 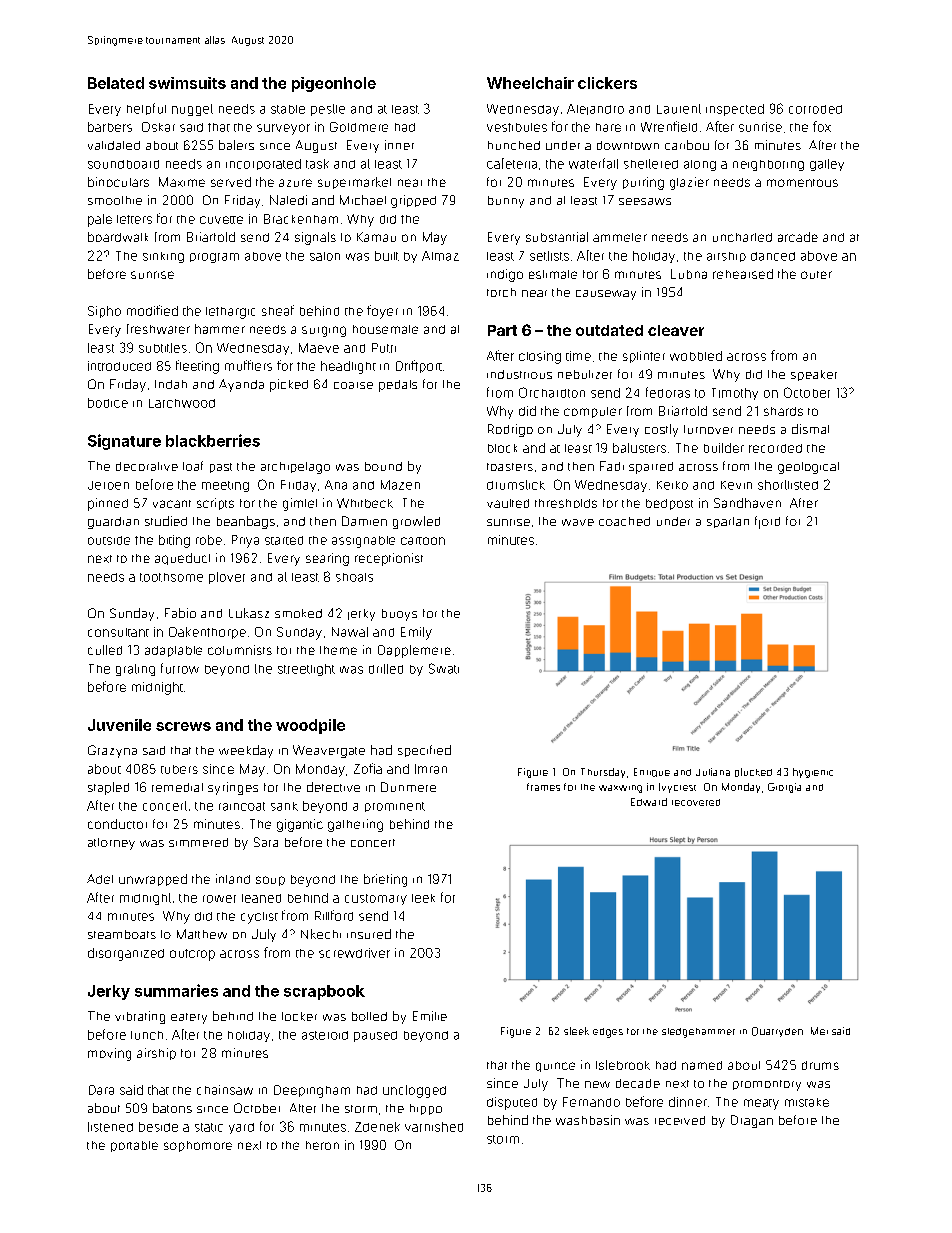 I want to click on Swati, so click(x=444, y=668).
